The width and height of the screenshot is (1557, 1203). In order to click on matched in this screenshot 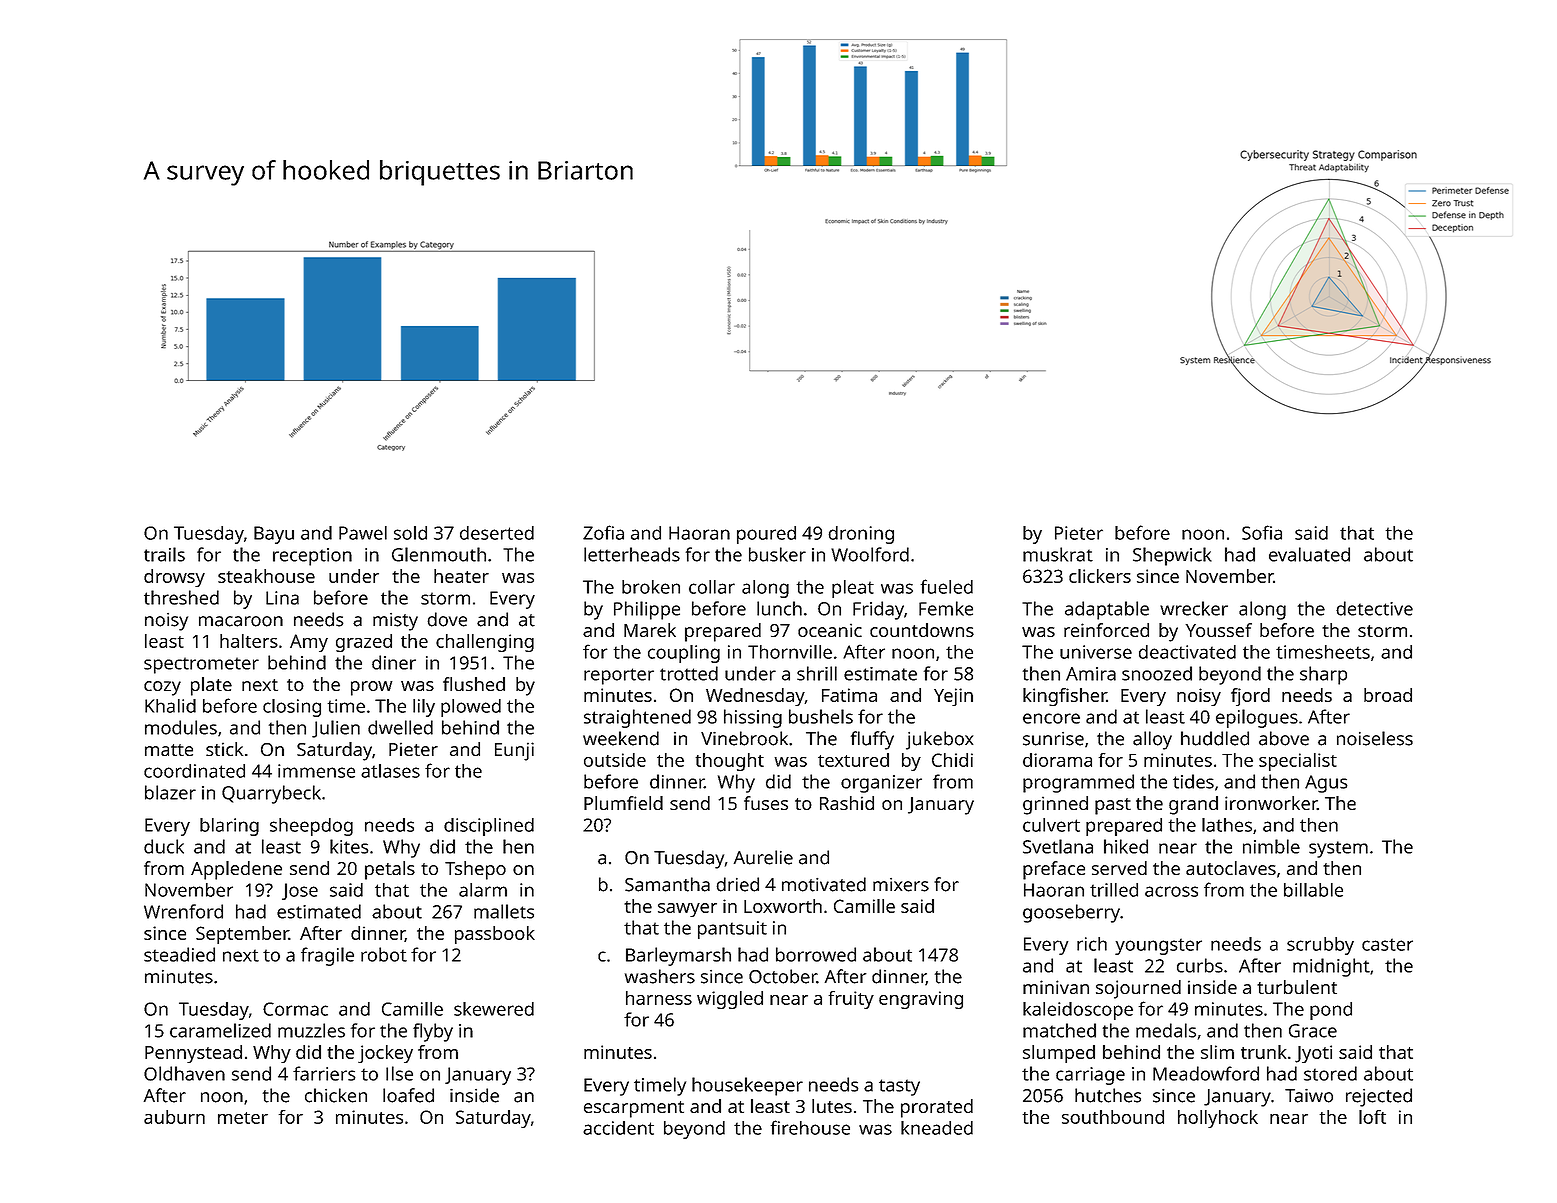, I will do `click(1059, 1030)`.
